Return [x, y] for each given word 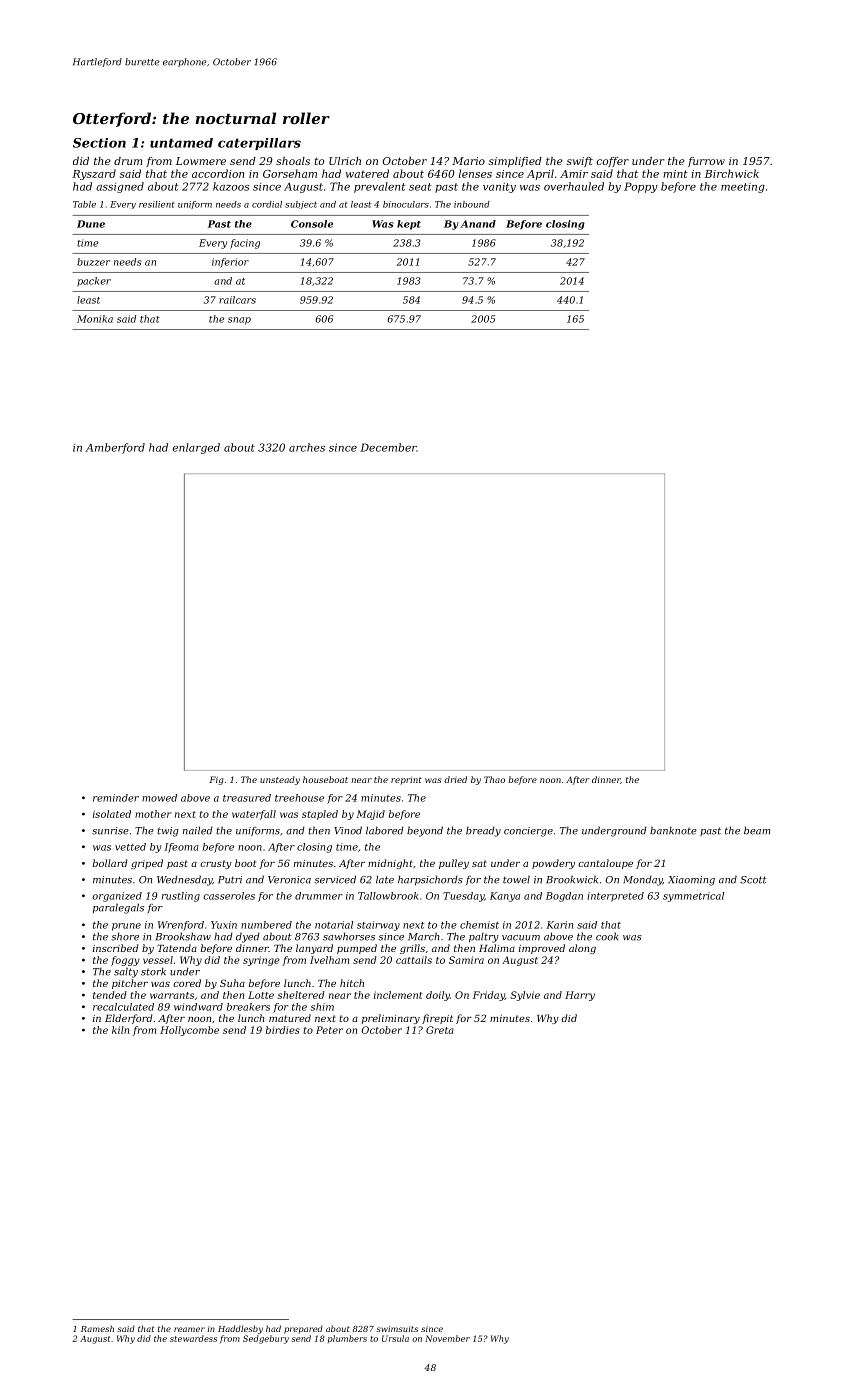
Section [99, 143]
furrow [706, 162]
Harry [580, 996]
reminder [116, 798]
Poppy [641, 187]
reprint [406, 781]
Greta [440, 1030]
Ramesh [97, 1328]
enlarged [196, 448]
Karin [559, 925]
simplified [515, 162]
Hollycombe [189, 1031]
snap [239, 321]
